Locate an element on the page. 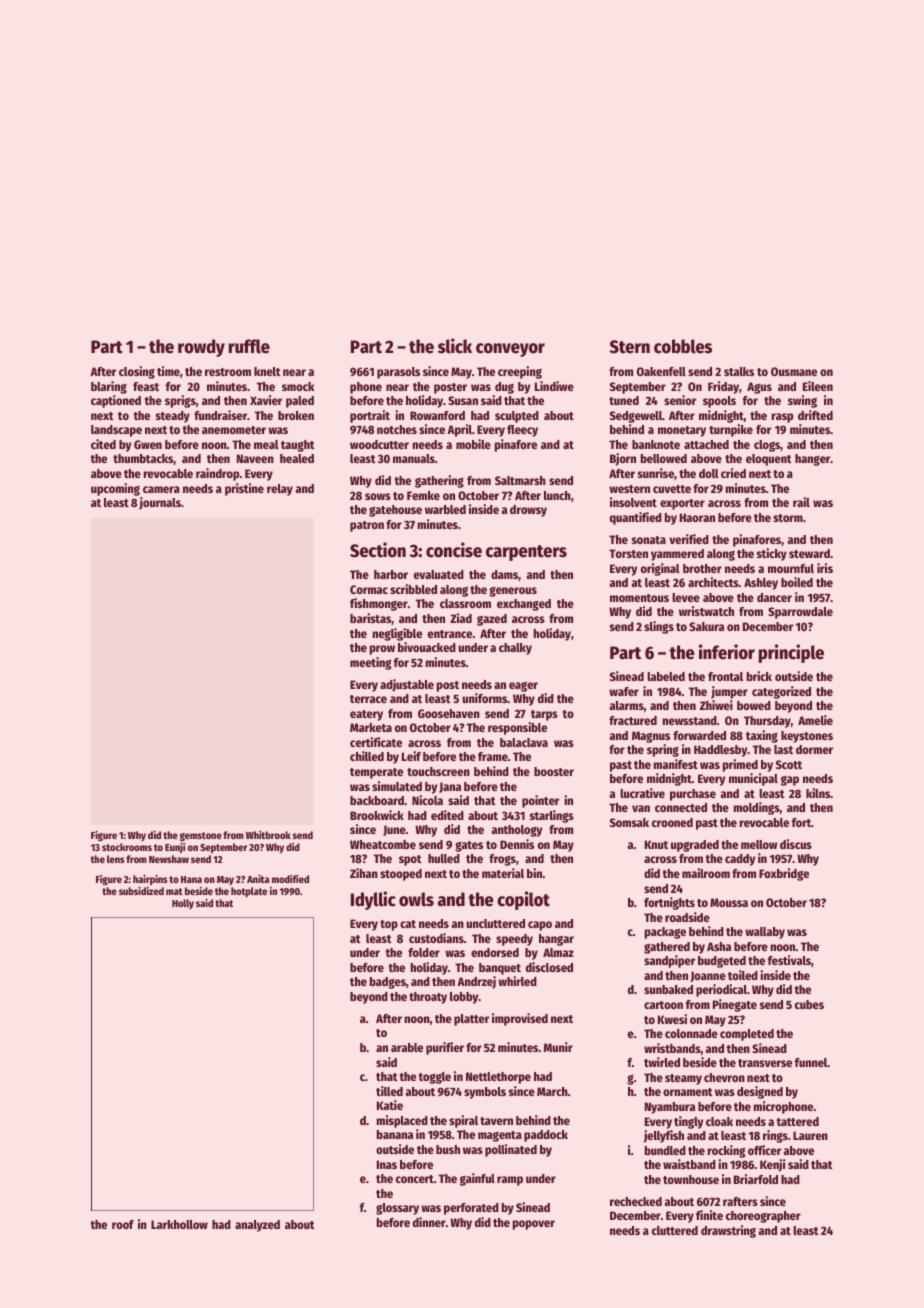 Image resolution: width=924 pixels, height=1308 pixels. knelt is located at coordinates (267, 371).
